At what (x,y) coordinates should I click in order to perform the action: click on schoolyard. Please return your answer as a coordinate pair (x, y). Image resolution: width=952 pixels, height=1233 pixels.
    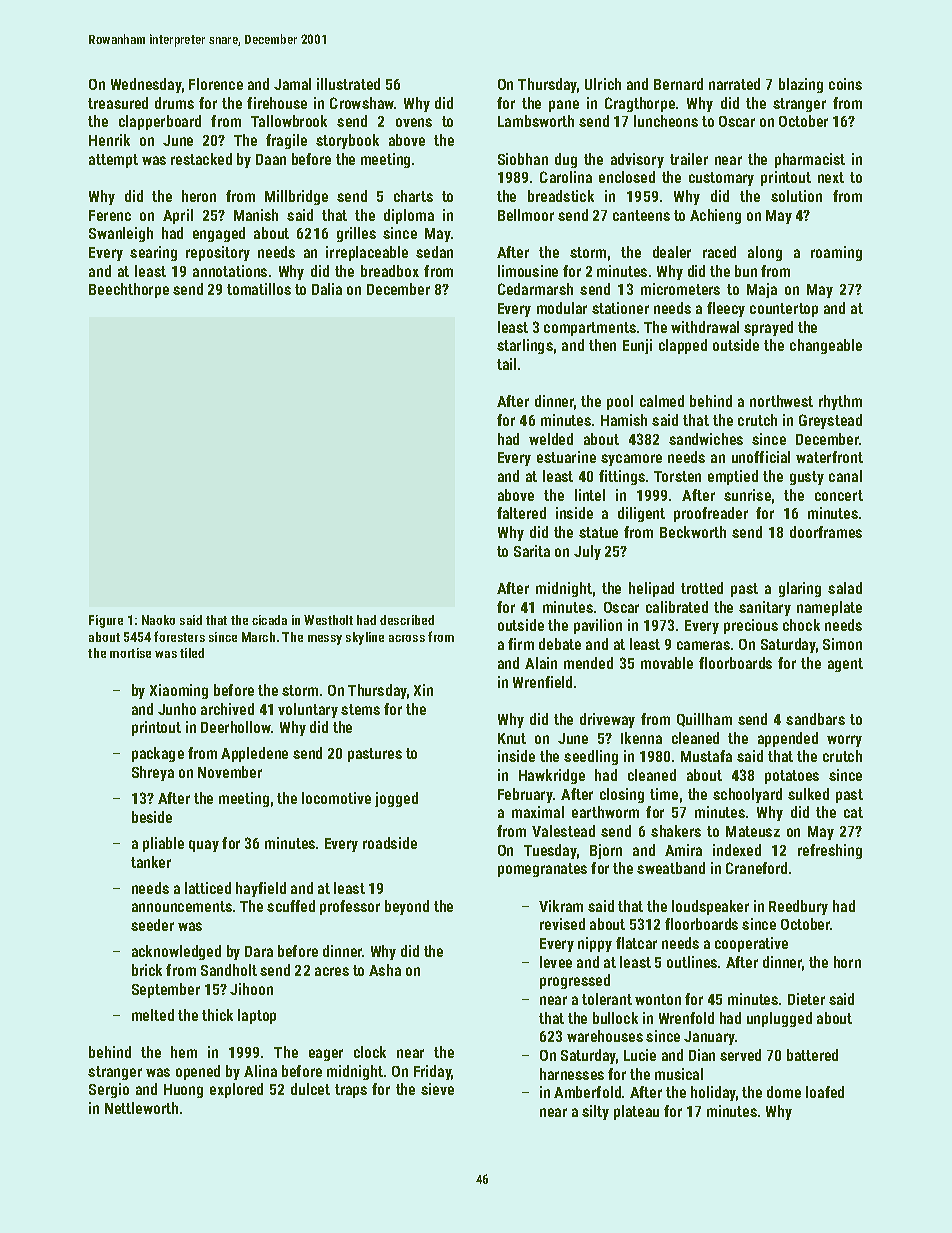
    Looking at the image, I should click on (747, 795).
